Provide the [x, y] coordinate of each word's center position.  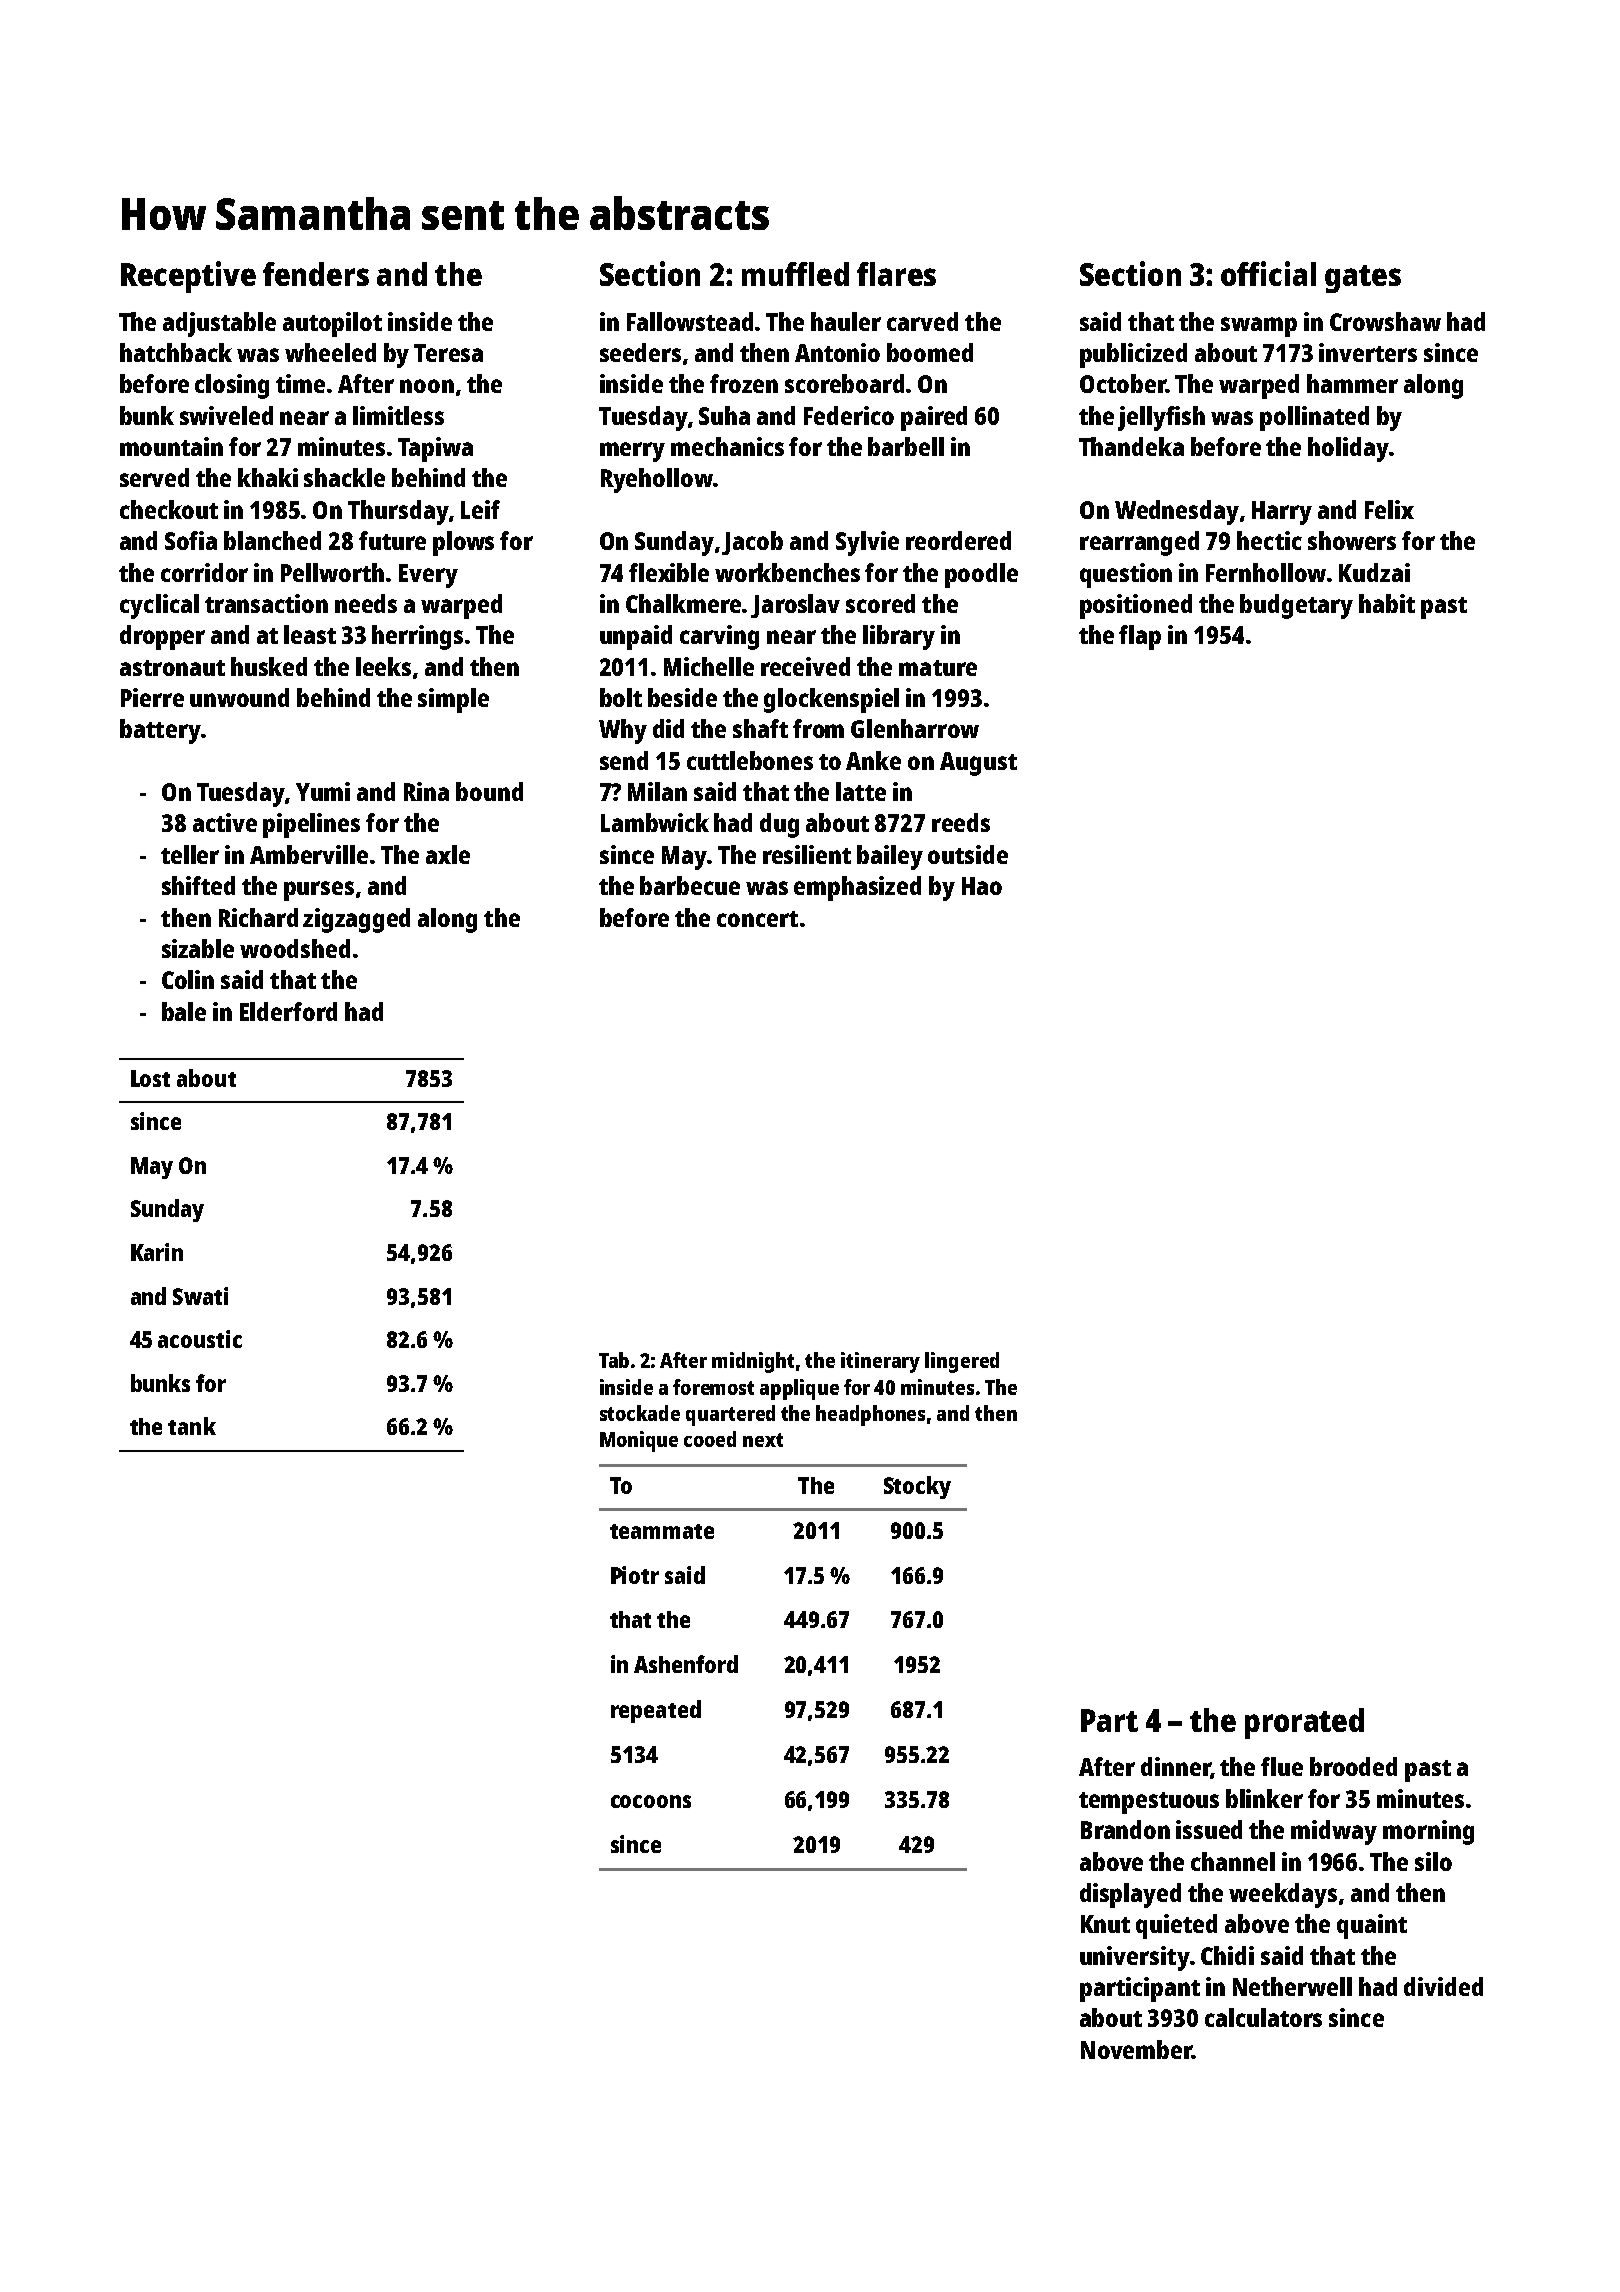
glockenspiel [831, 700]
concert [757, 919]
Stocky [917, 1487]
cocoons [651, 1801]
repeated [656, 1711]
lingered [962, 1362]
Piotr [635, 1575]
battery [160, 731]
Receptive [188, 277]
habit [1387, 603]
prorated [1304, 1723]
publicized [1133, 355]
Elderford [288, 1011]
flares [896, 274]
